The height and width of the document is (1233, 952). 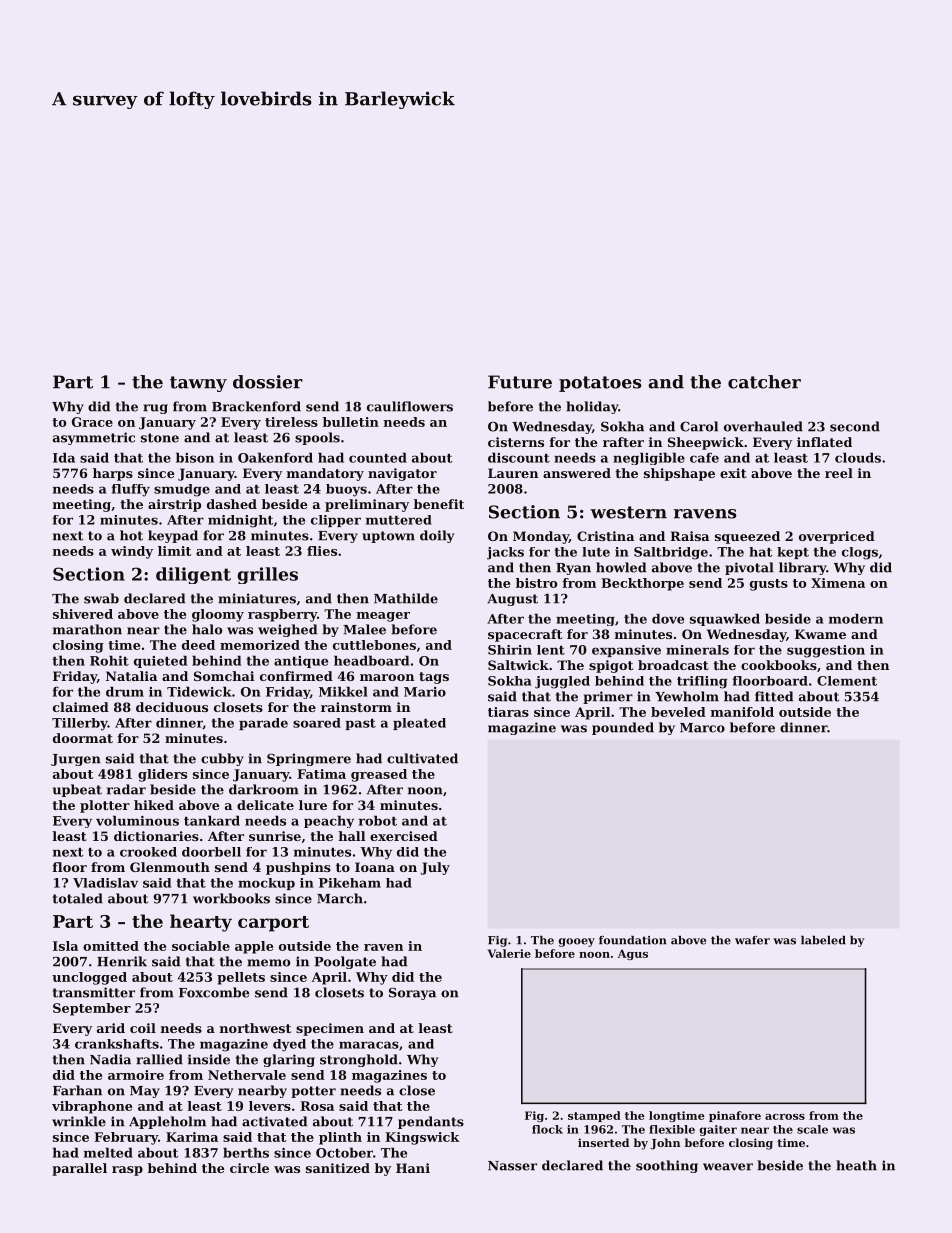 I want to click on tiaras, so click(x=508, y=712).
